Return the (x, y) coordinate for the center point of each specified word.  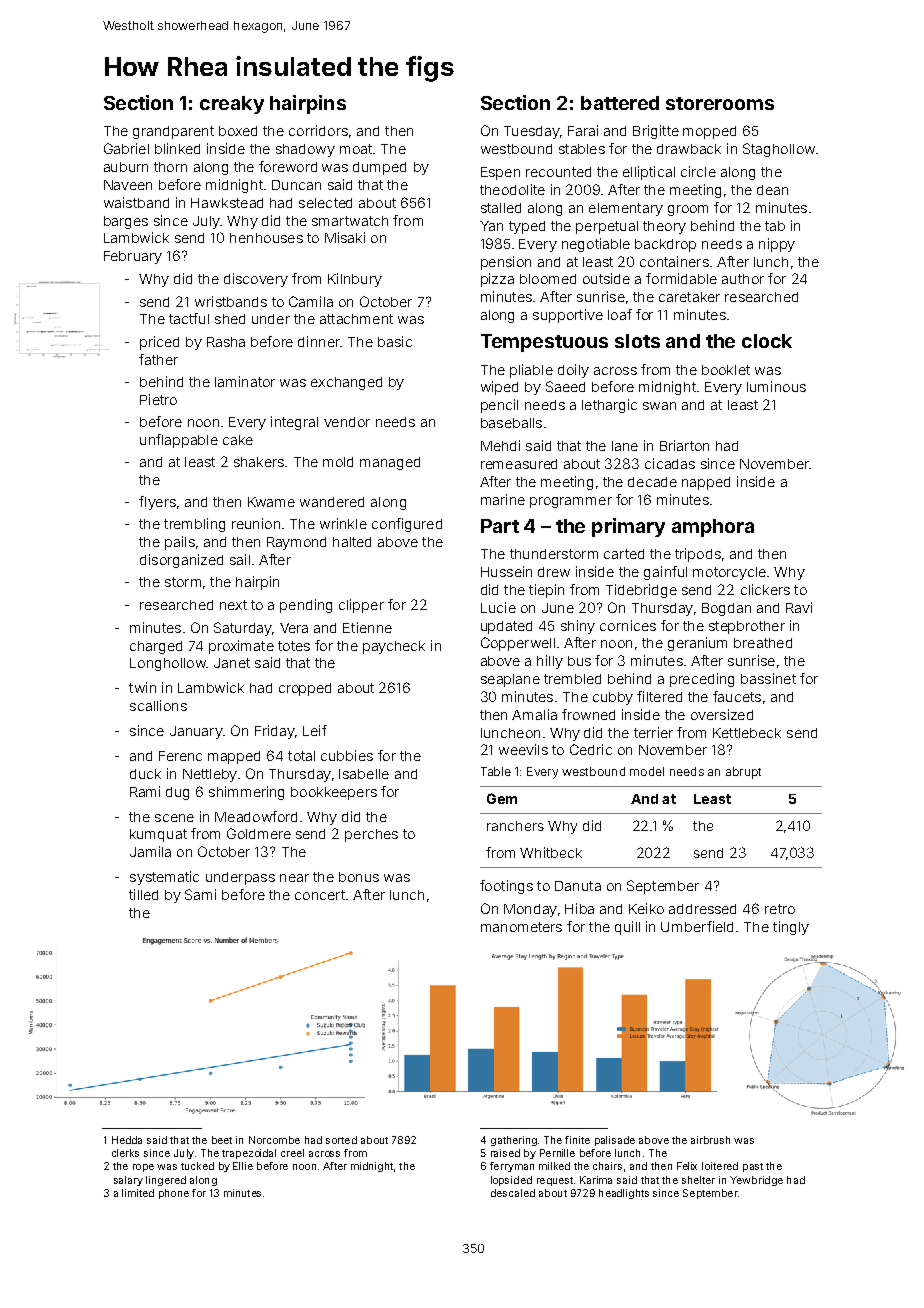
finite (577, 1140)
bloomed (548, 279)
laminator (245, 381)
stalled (501, 208)
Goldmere (259, 833)
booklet (726, 370)
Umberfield (697, 926)
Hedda (127, 1140)
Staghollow (779, 150)
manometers (521, 927)
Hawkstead (227, 203)
